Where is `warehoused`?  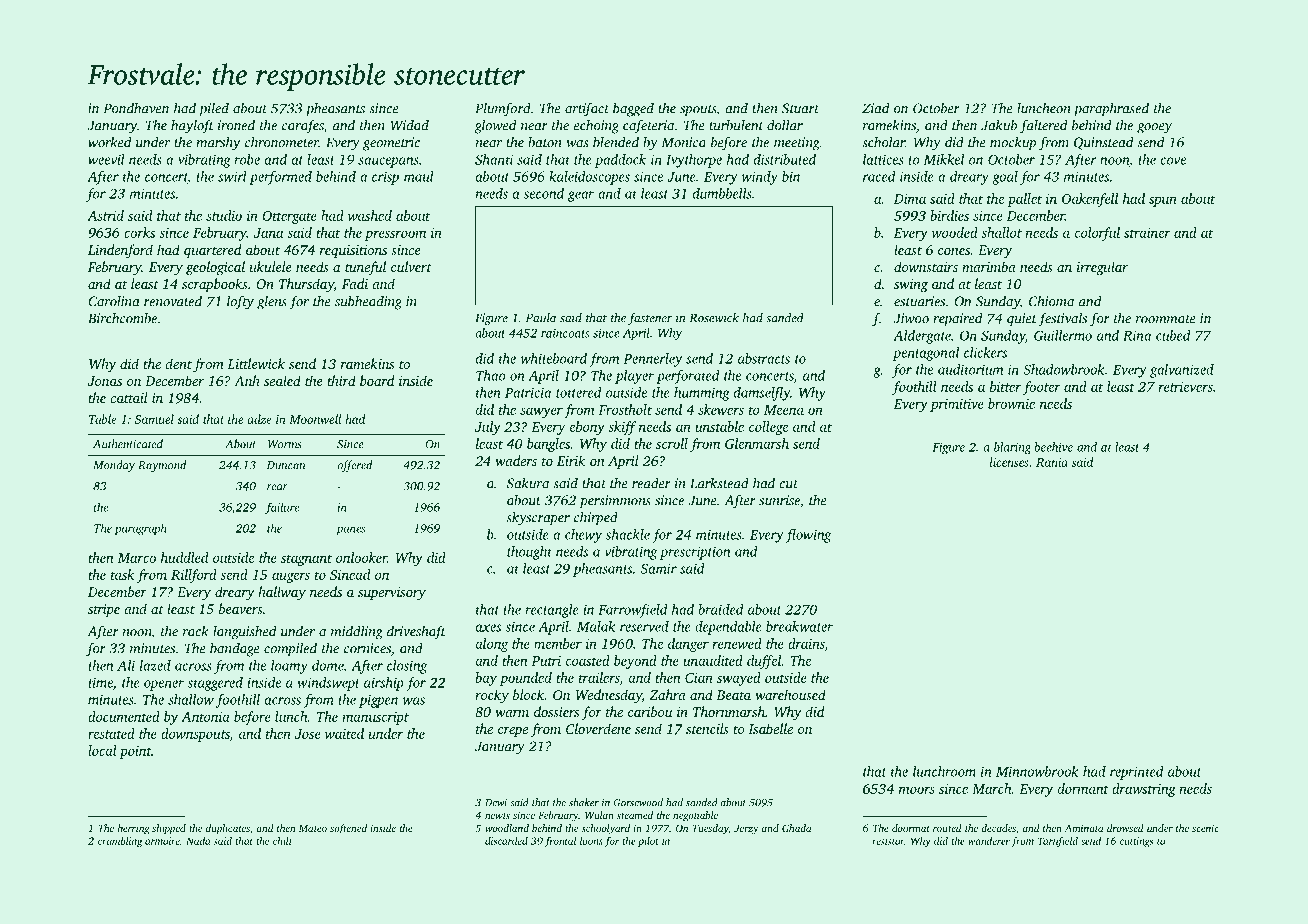 warehoused is located at coordinates (790, 694).
